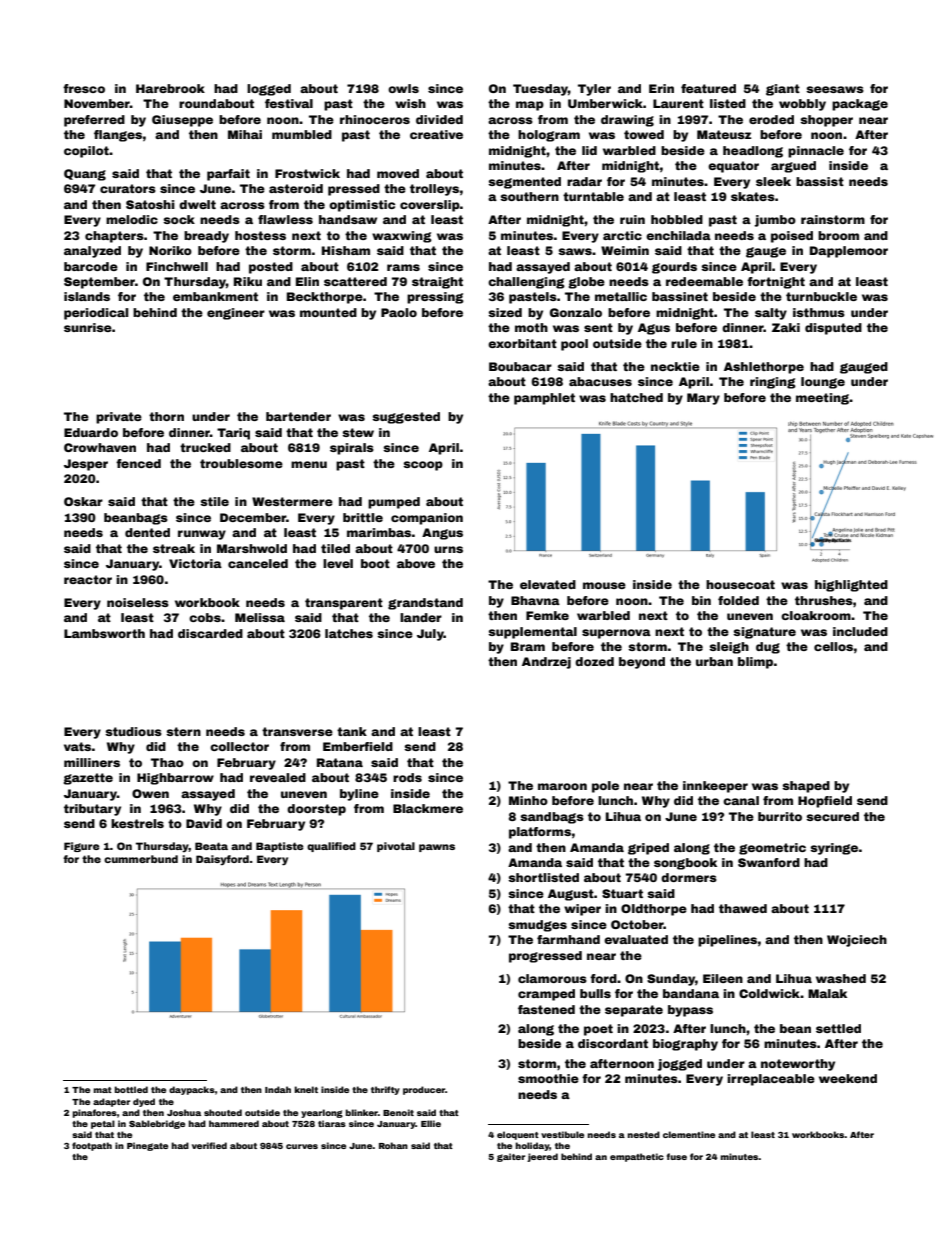  I want to click on Mihai, so click(245, 134).
